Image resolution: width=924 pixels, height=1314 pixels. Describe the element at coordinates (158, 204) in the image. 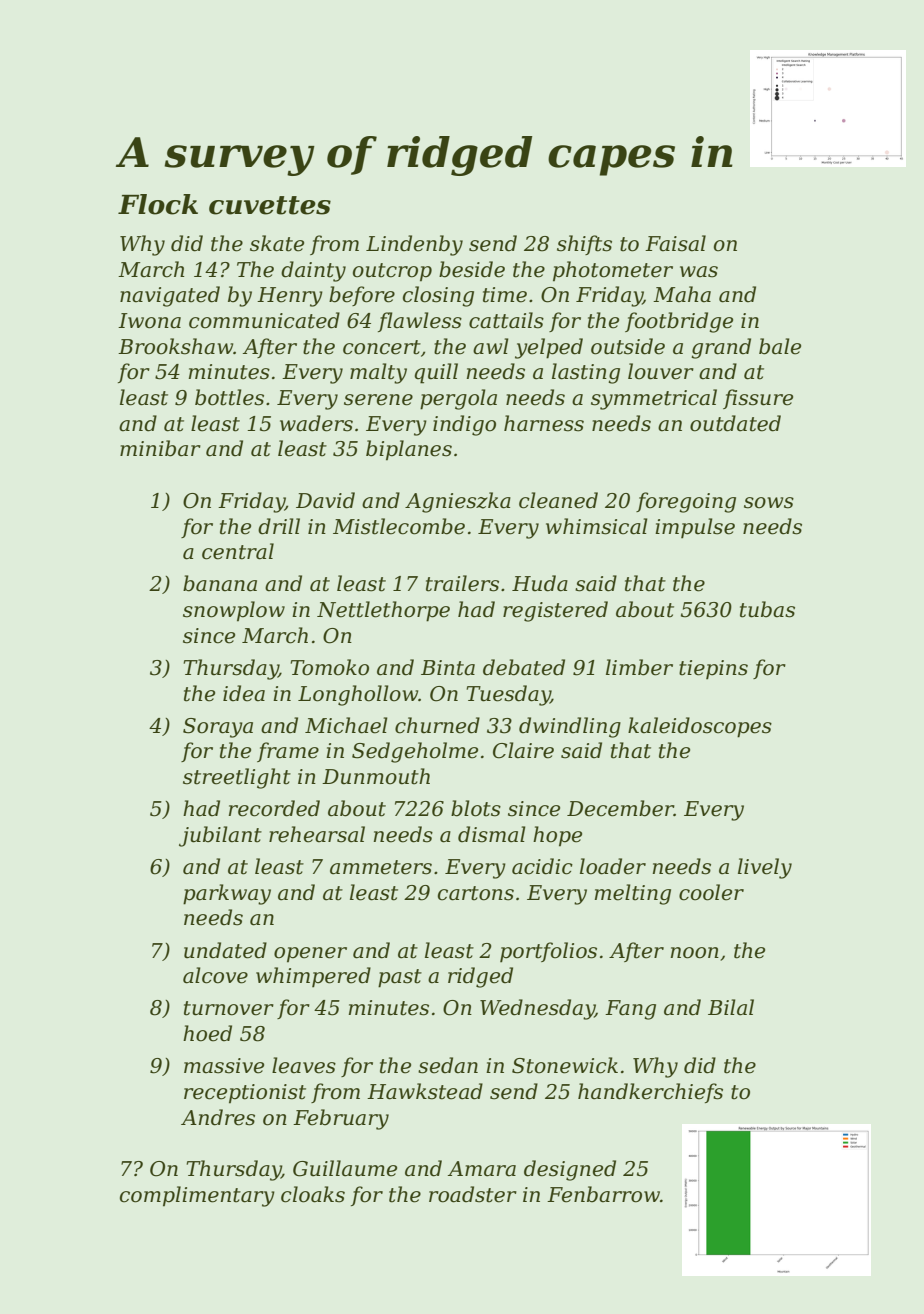

I see `Flock` at that location.
